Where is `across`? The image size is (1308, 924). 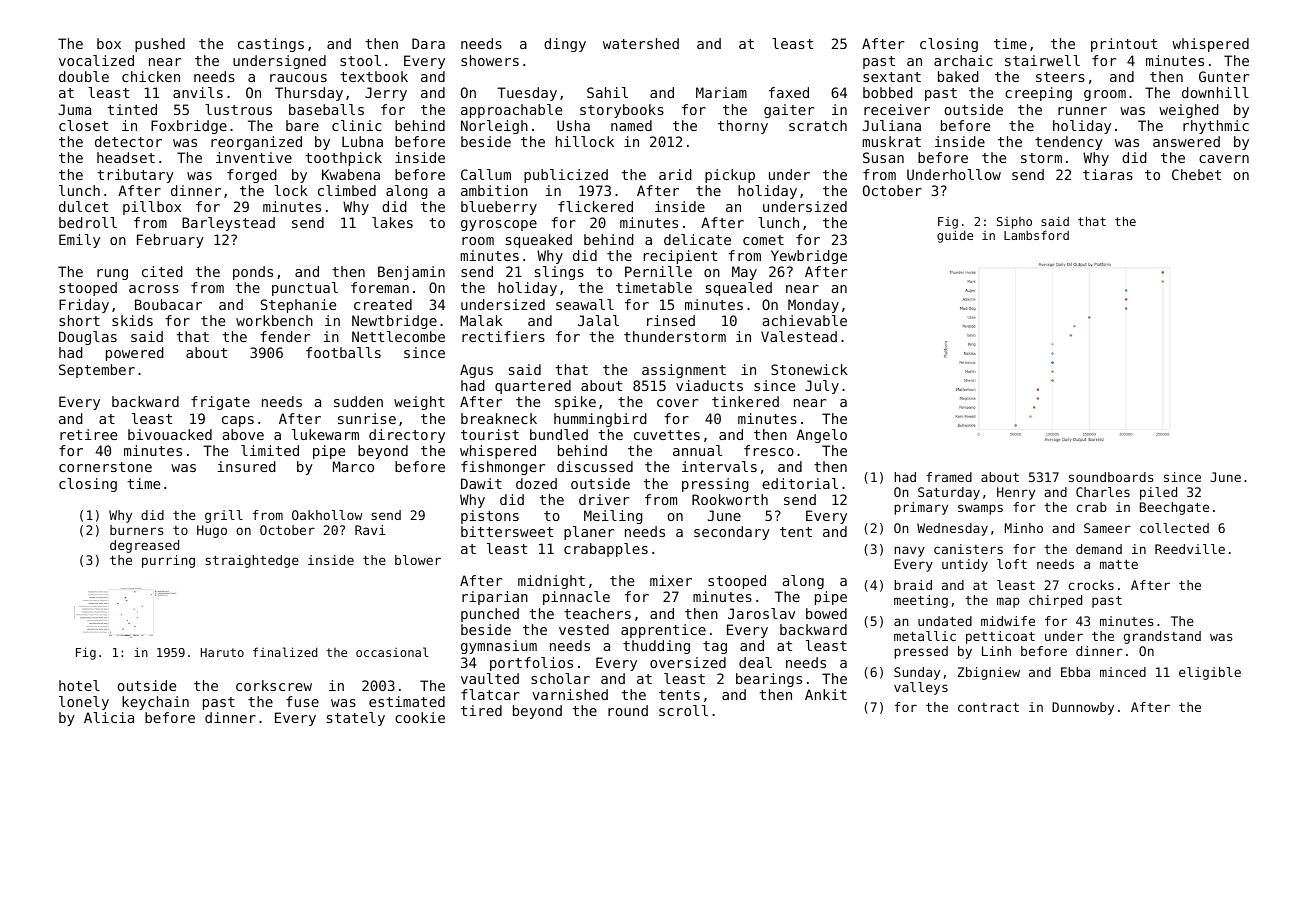
across is located at coordinates (154, 289).
